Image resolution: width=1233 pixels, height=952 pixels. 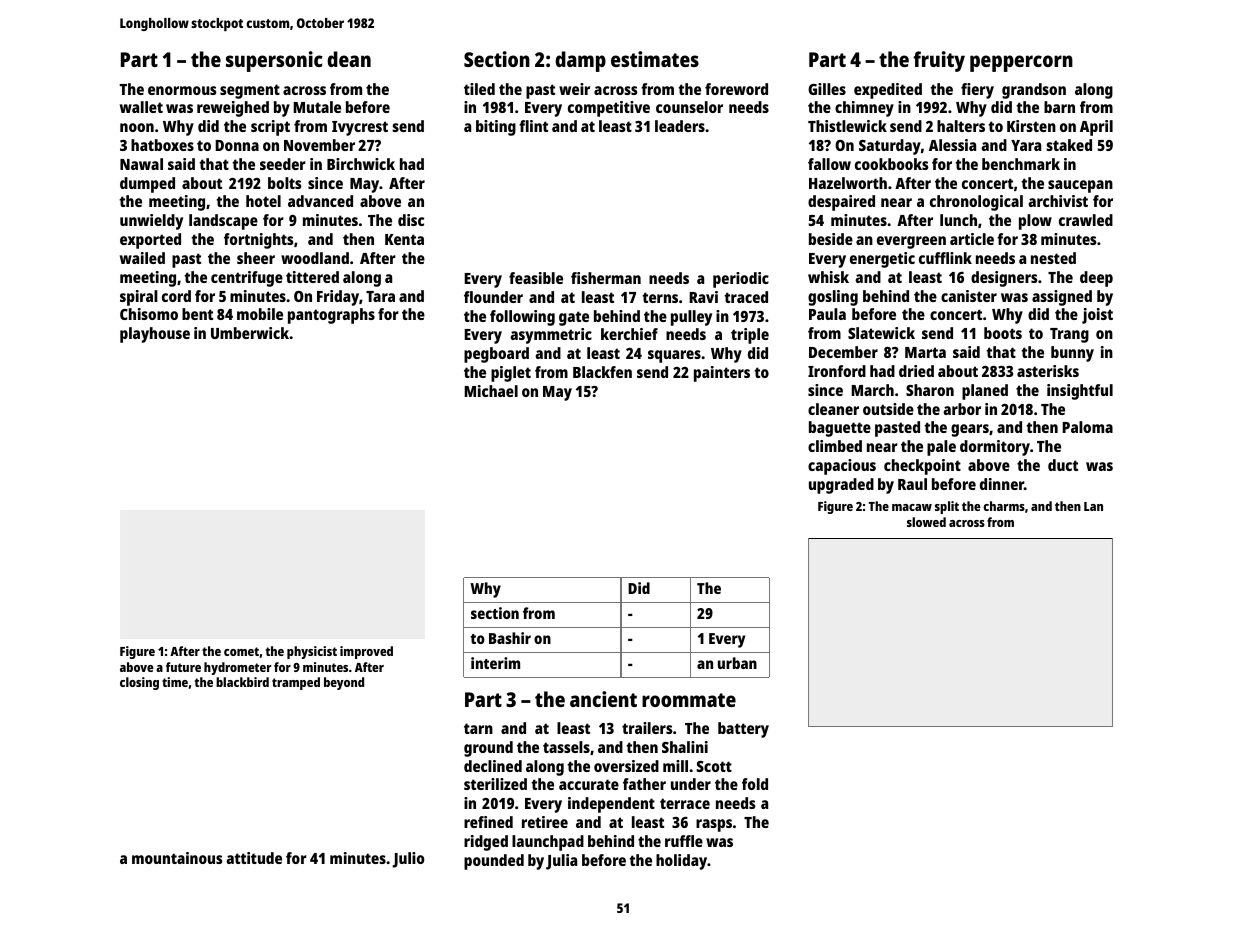 I want to click on enormous, so click(x=182, y=90).
